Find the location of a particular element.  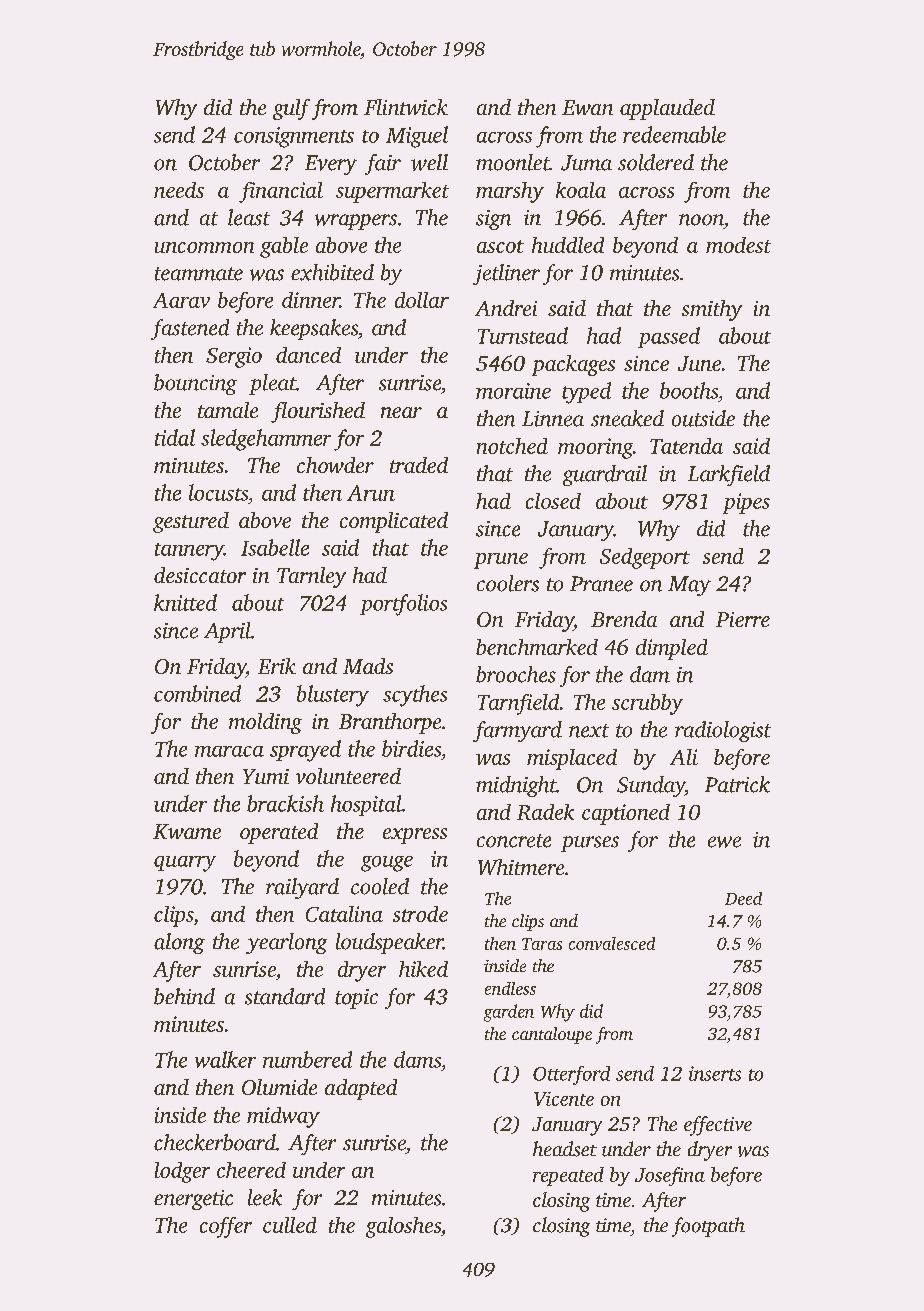

birdies is located at coordinates (411, 748).
